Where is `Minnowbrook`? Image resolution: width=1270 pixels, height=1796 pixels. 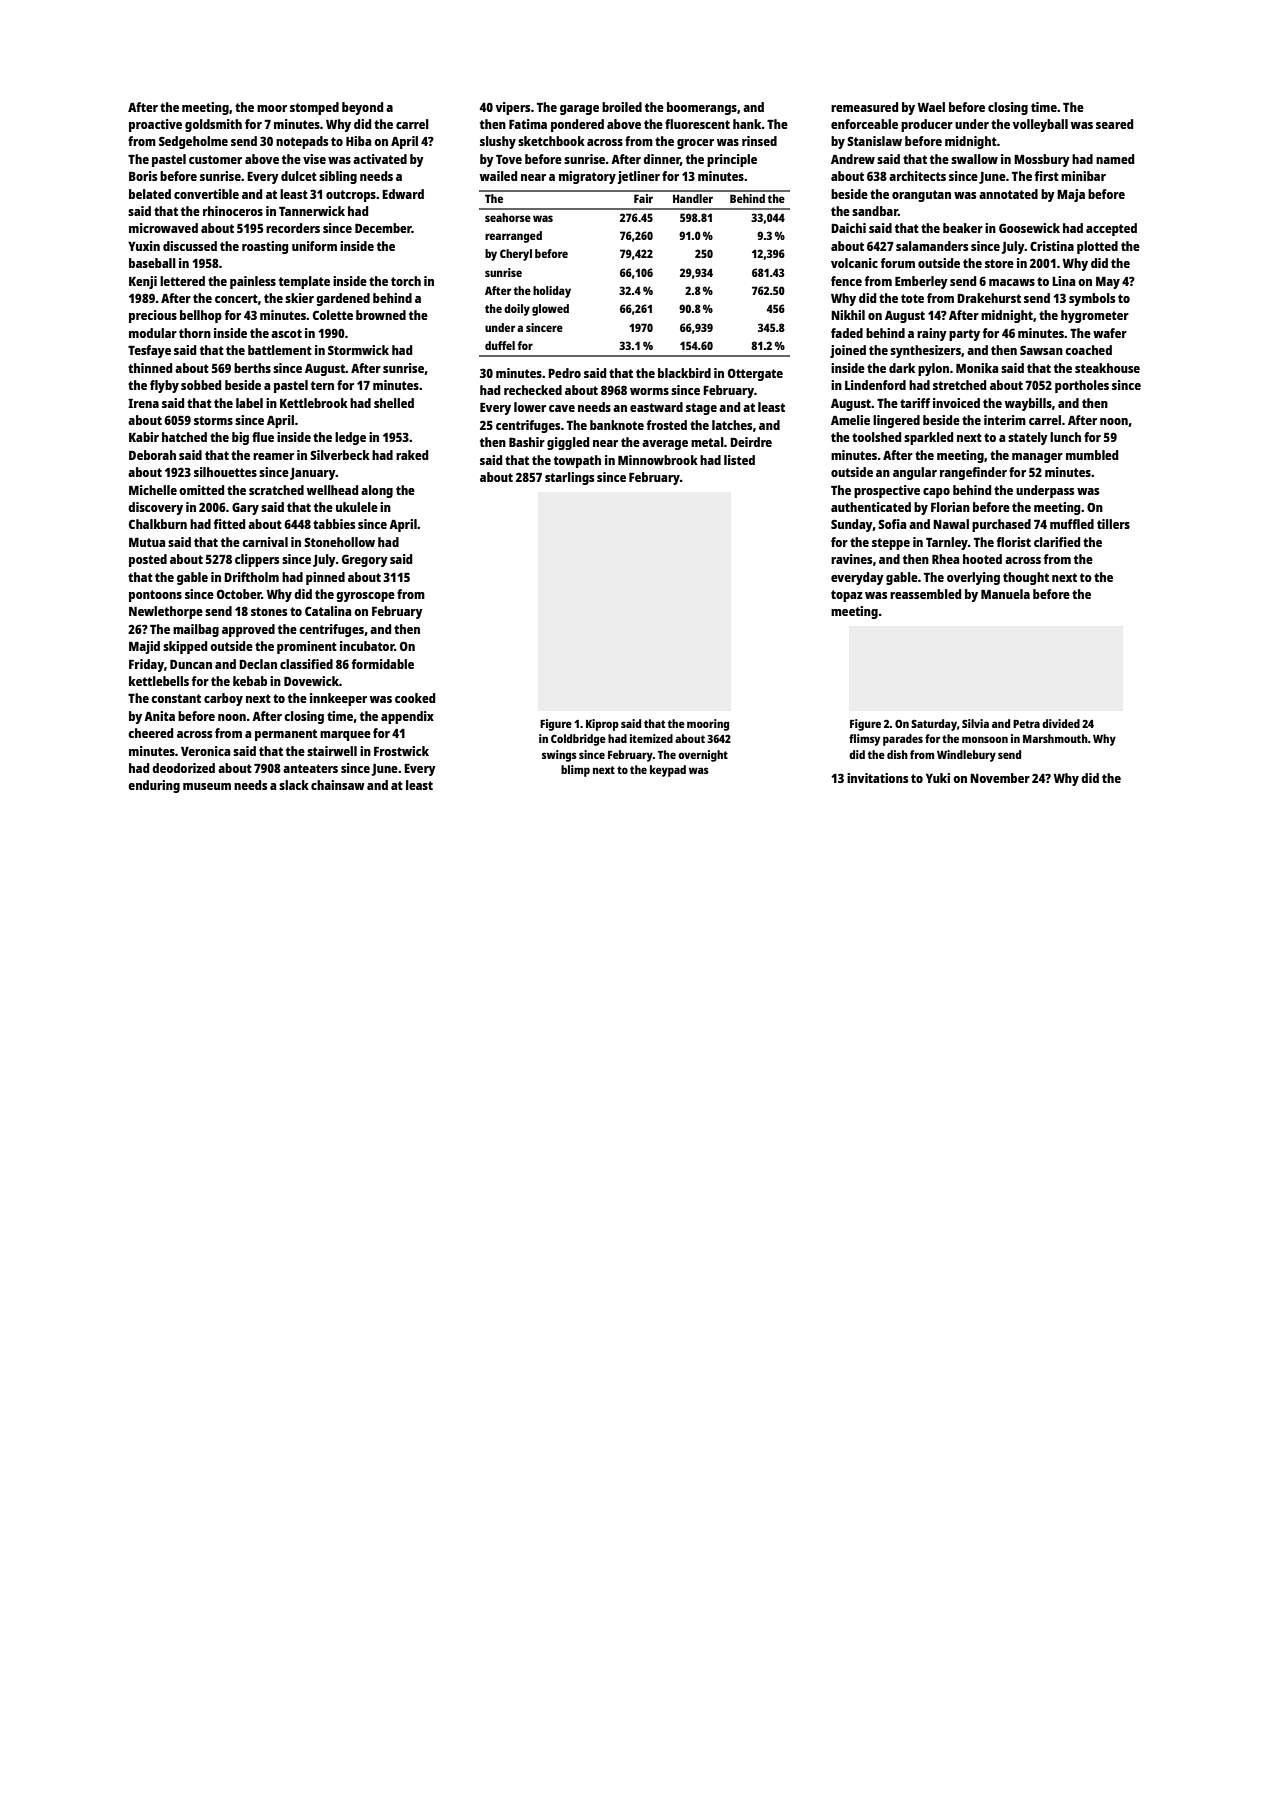 Minnowbrook is located at coordinates (658, 460).
